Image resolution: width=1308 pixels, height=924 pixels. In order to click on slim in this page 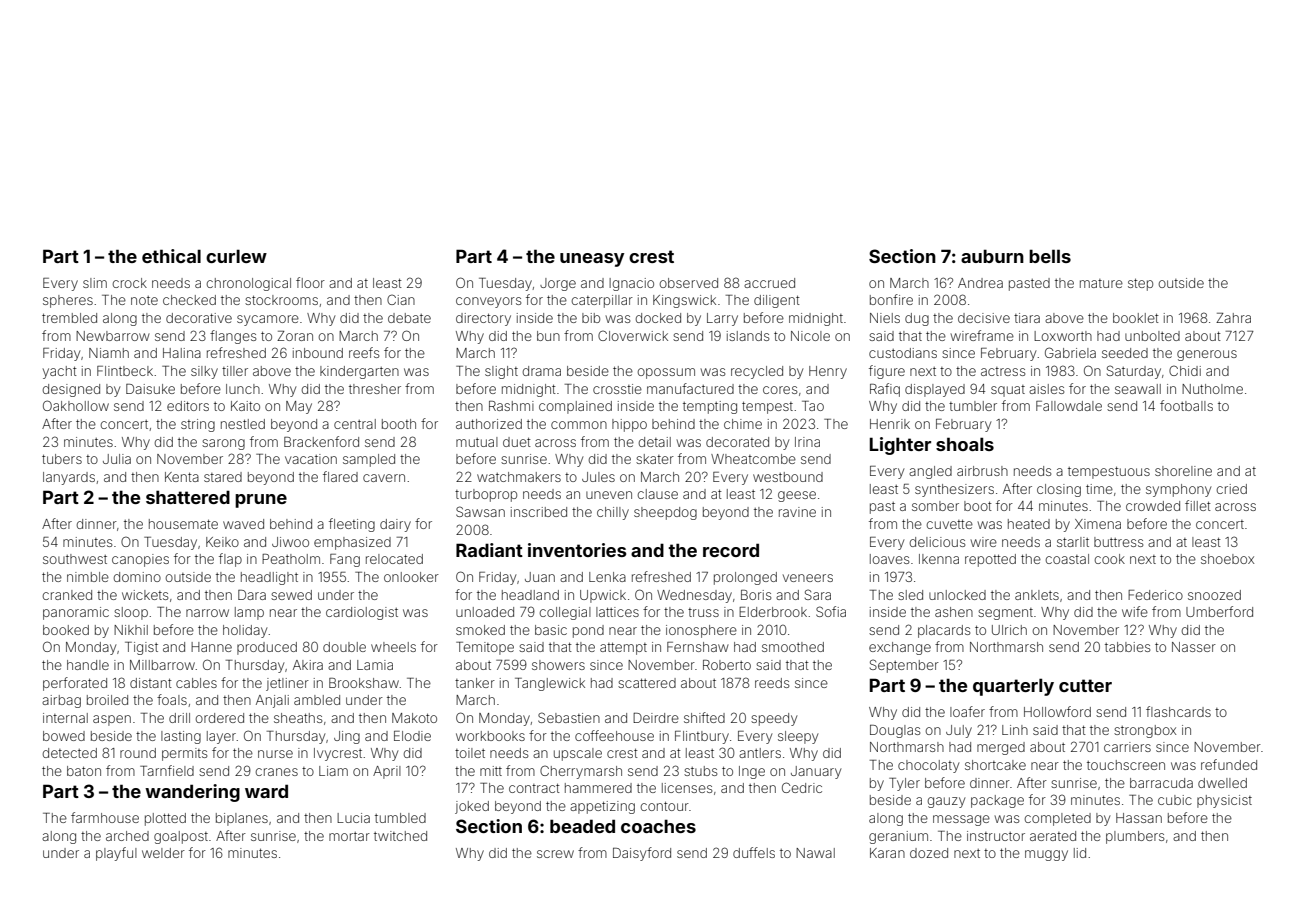, I will do `click(95, 283)`.
